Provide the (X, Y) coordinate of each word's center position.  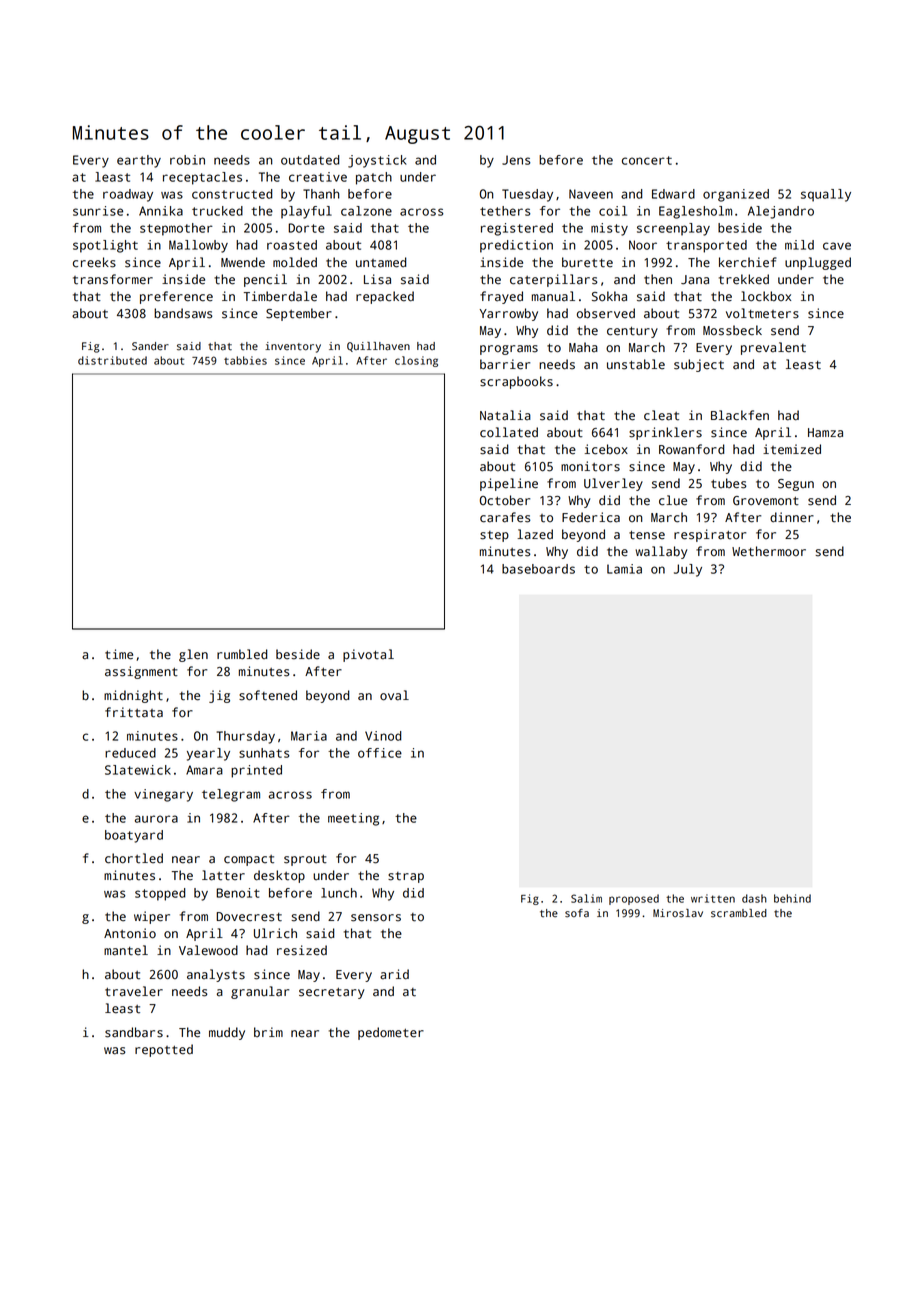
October (505, 500)
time (119, 654)
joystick (377, 161)
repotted (164, 1050)
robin (187, 160)
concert (647, 160)
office (380, 753)
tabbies (245, 360)
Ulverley (613, 484)
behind (792, 898)
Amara (204, 770)
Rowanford (692, 449)
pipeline (509, 484)
